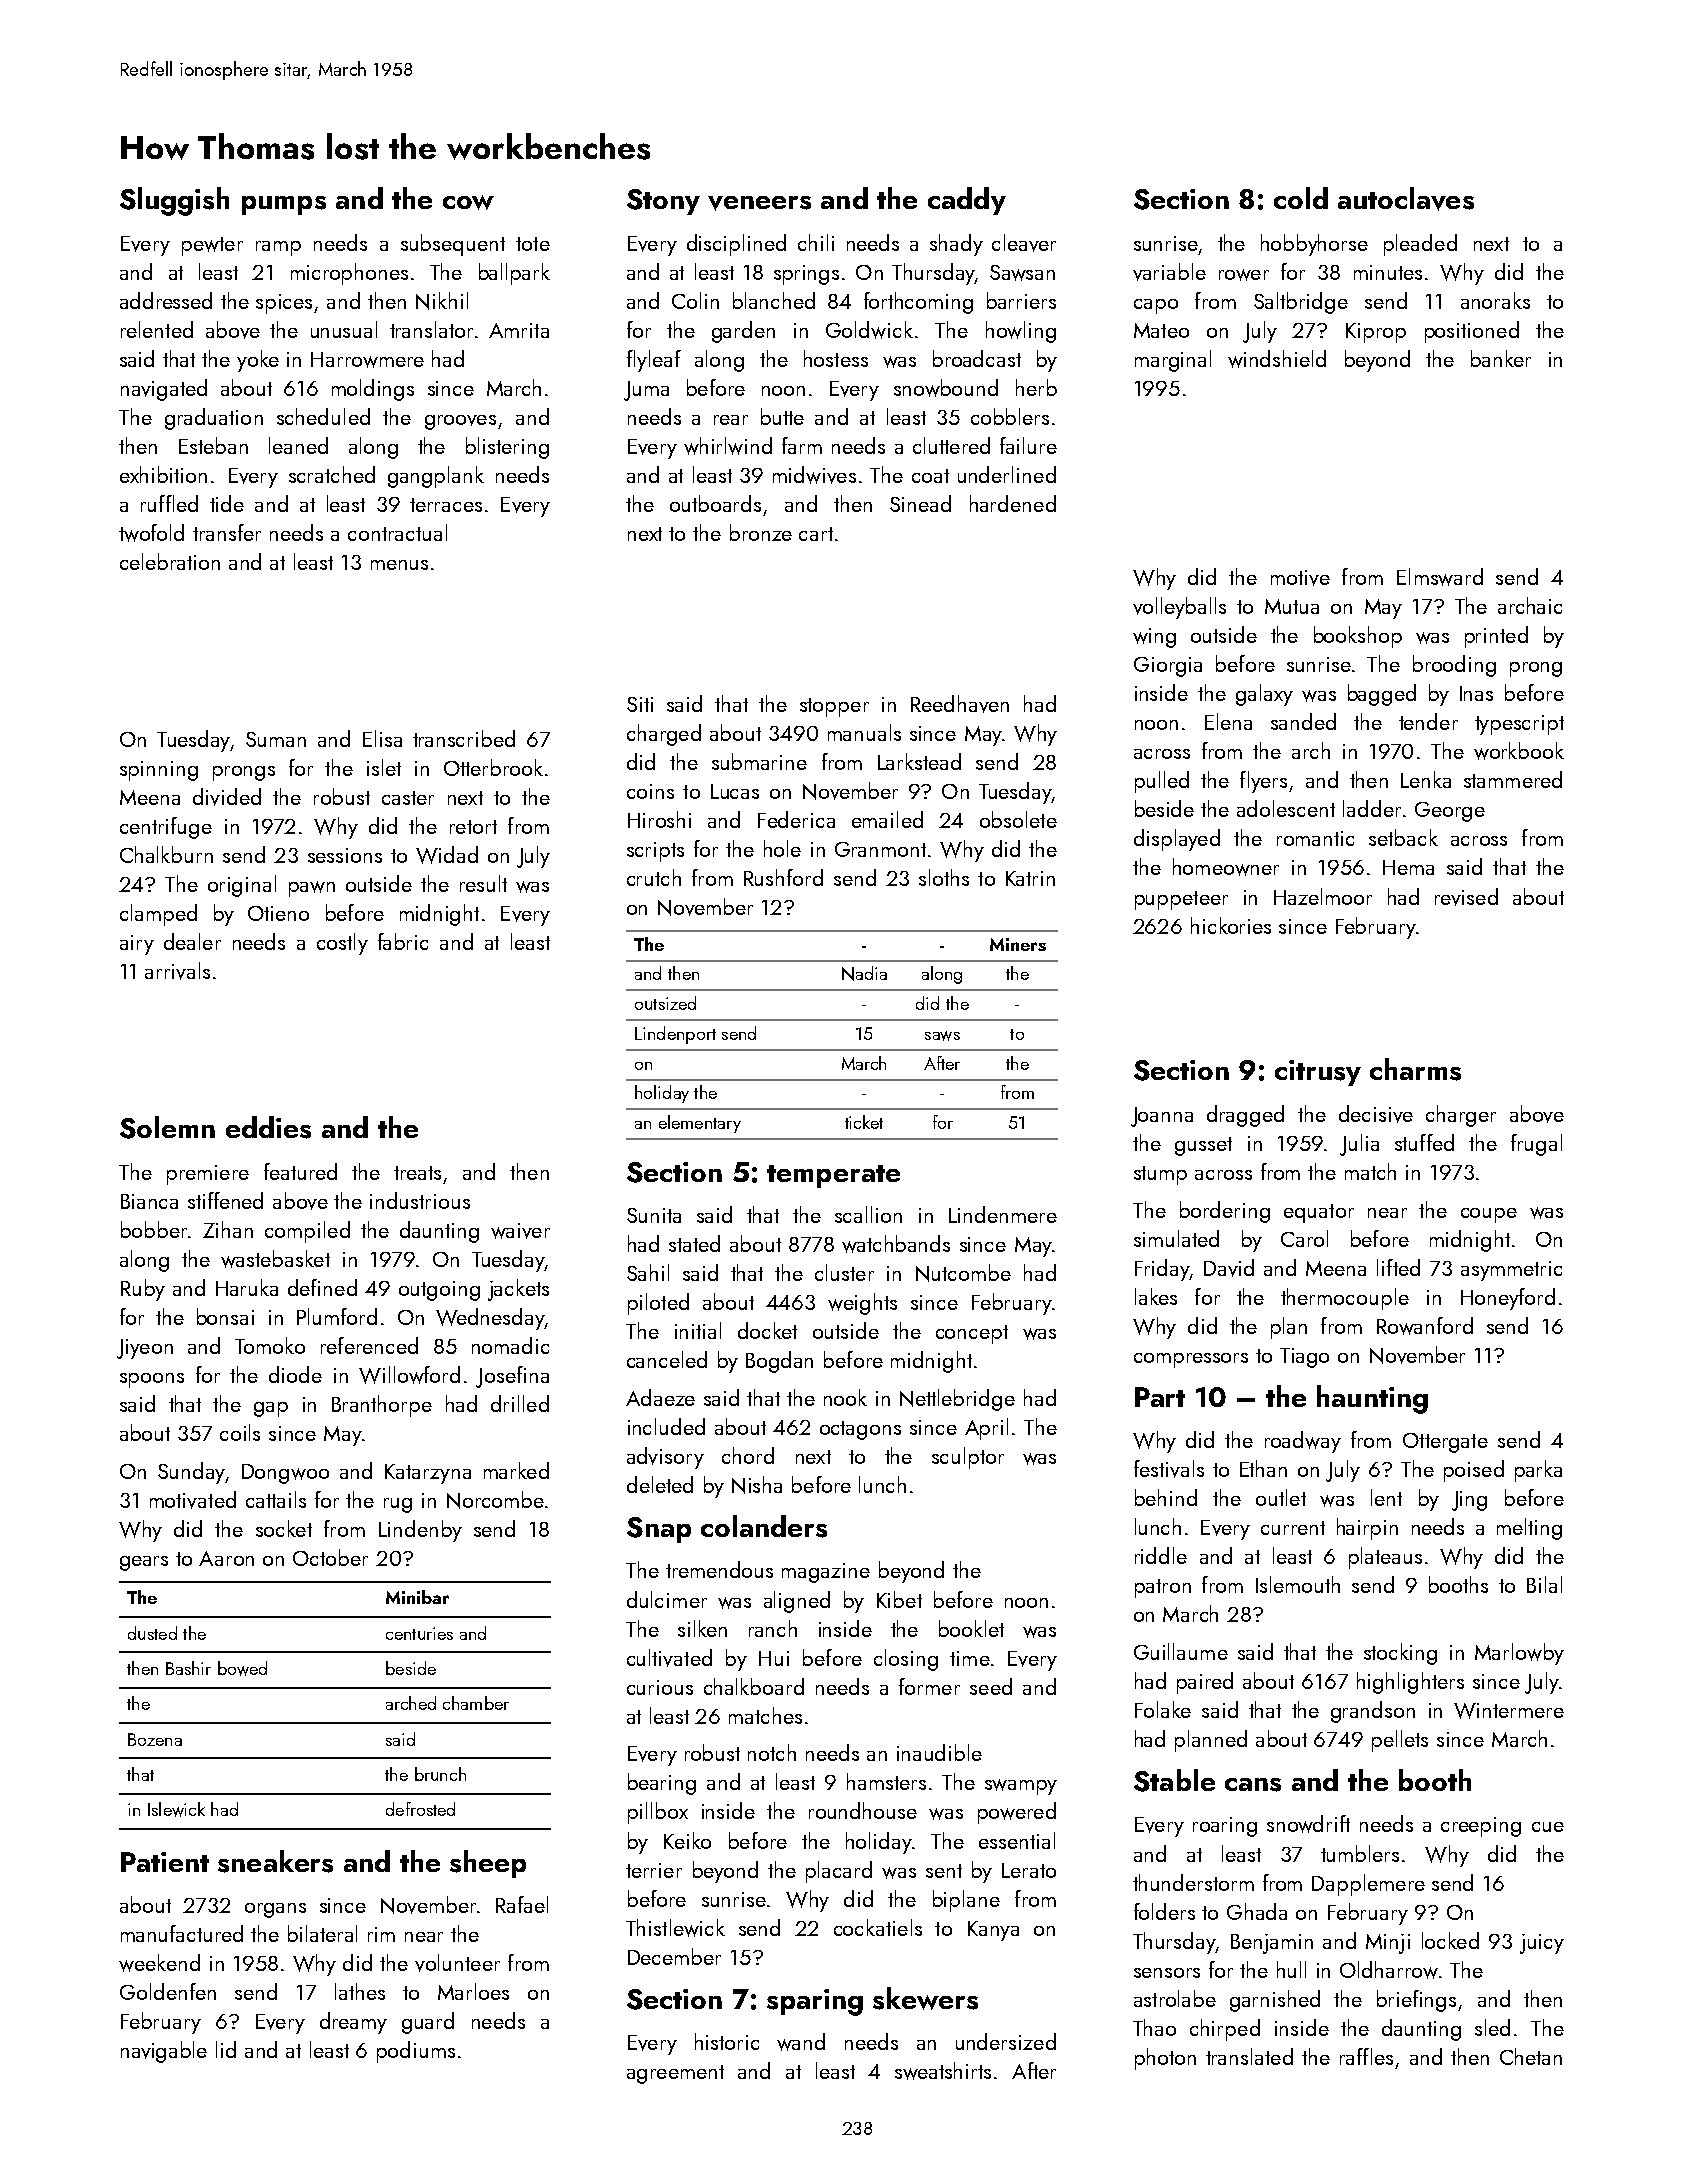 This screenshot has height=2178, width=1683. Describe the element at coordinates (1018, 819) in the screenshot. I see `obsolete` at that location.
